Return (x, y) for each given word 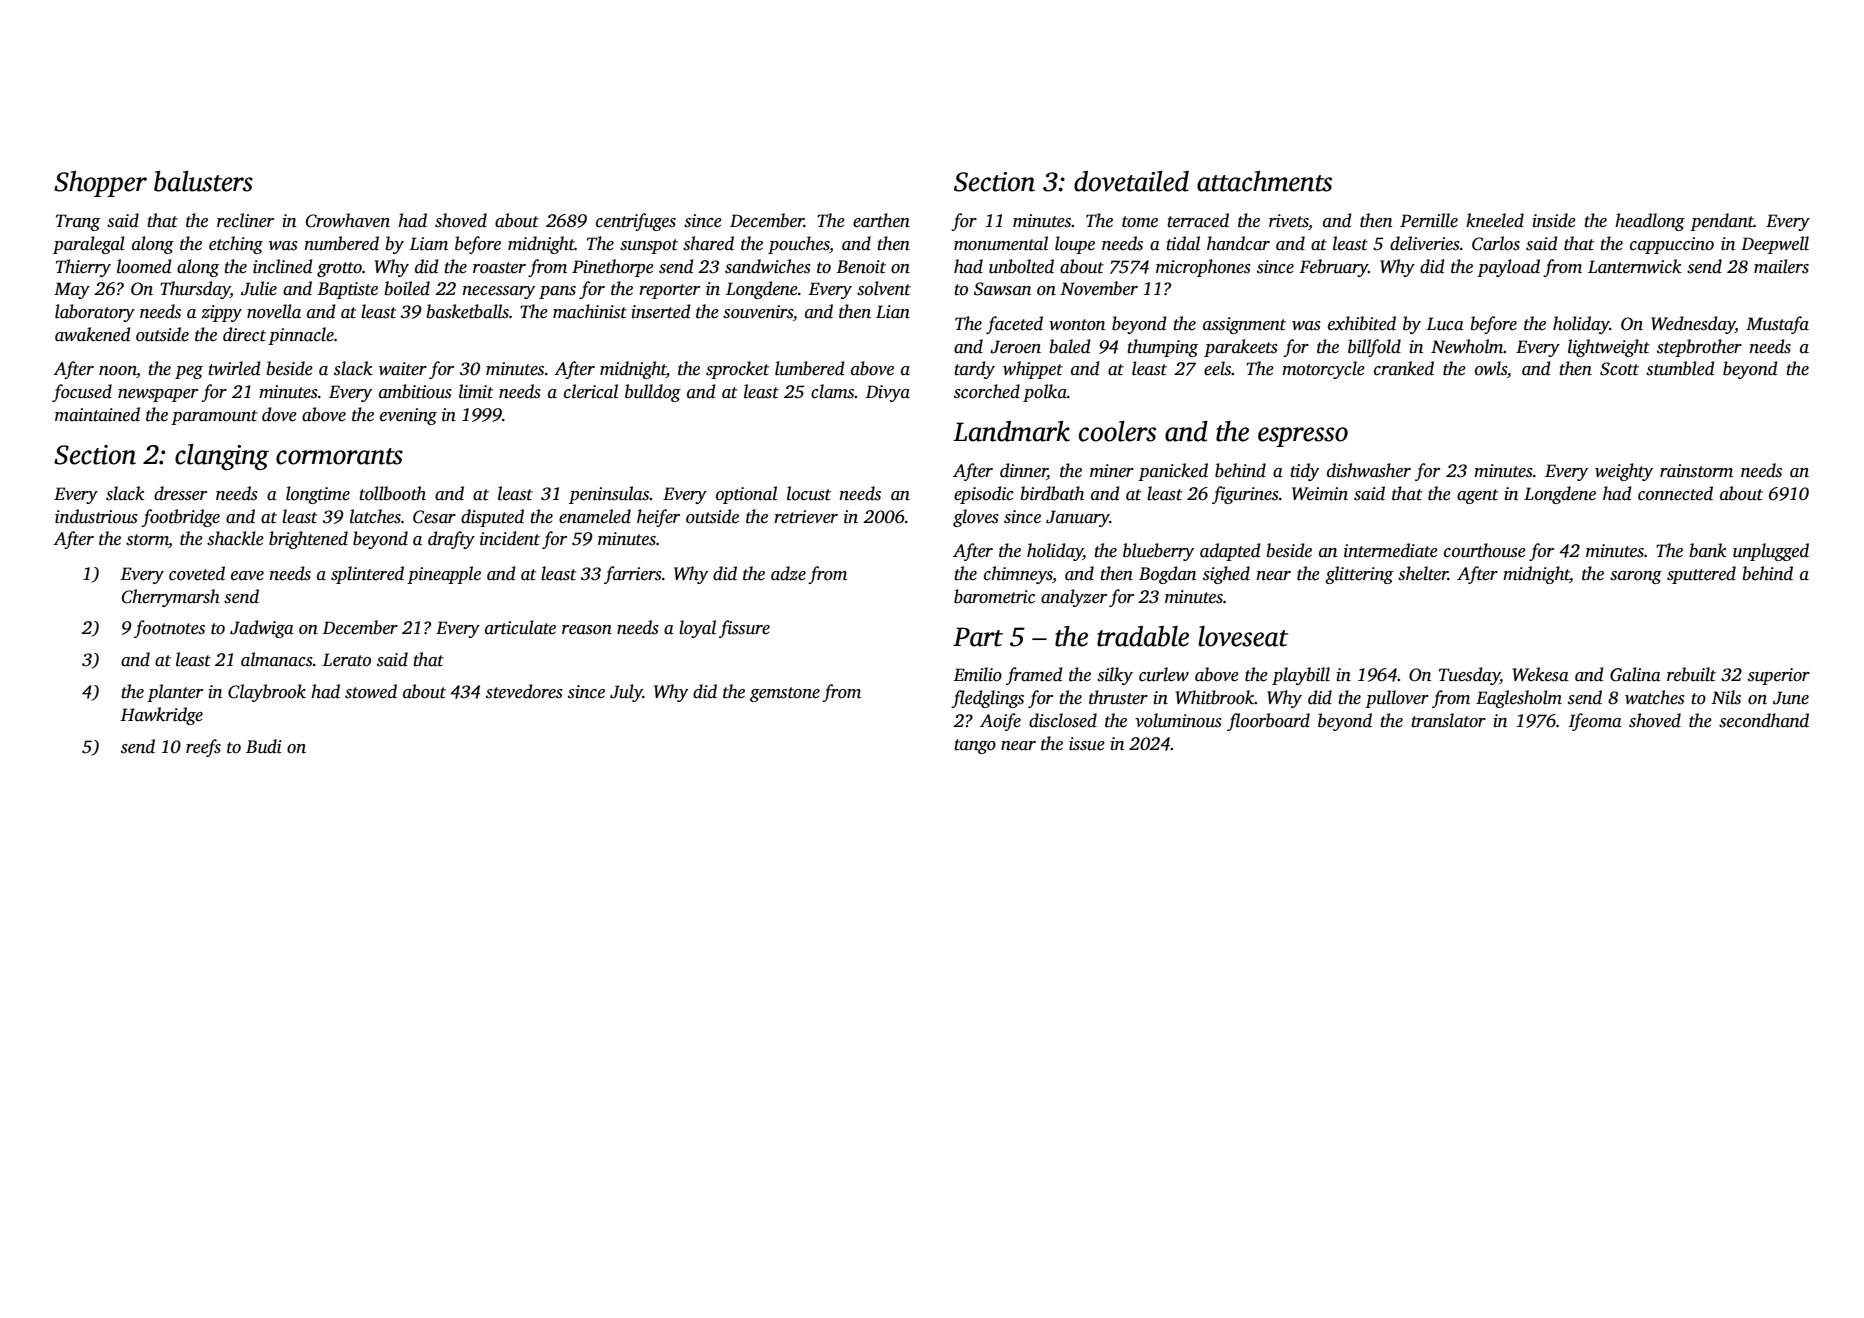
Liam (428, 244)
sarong (1636, 577)
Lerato (346, 660)
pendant (1722, 222)
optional (746, 495)
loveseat (1243, 636)
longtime (318, 495)
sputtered (1701, 575)
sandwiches (768, 266)
